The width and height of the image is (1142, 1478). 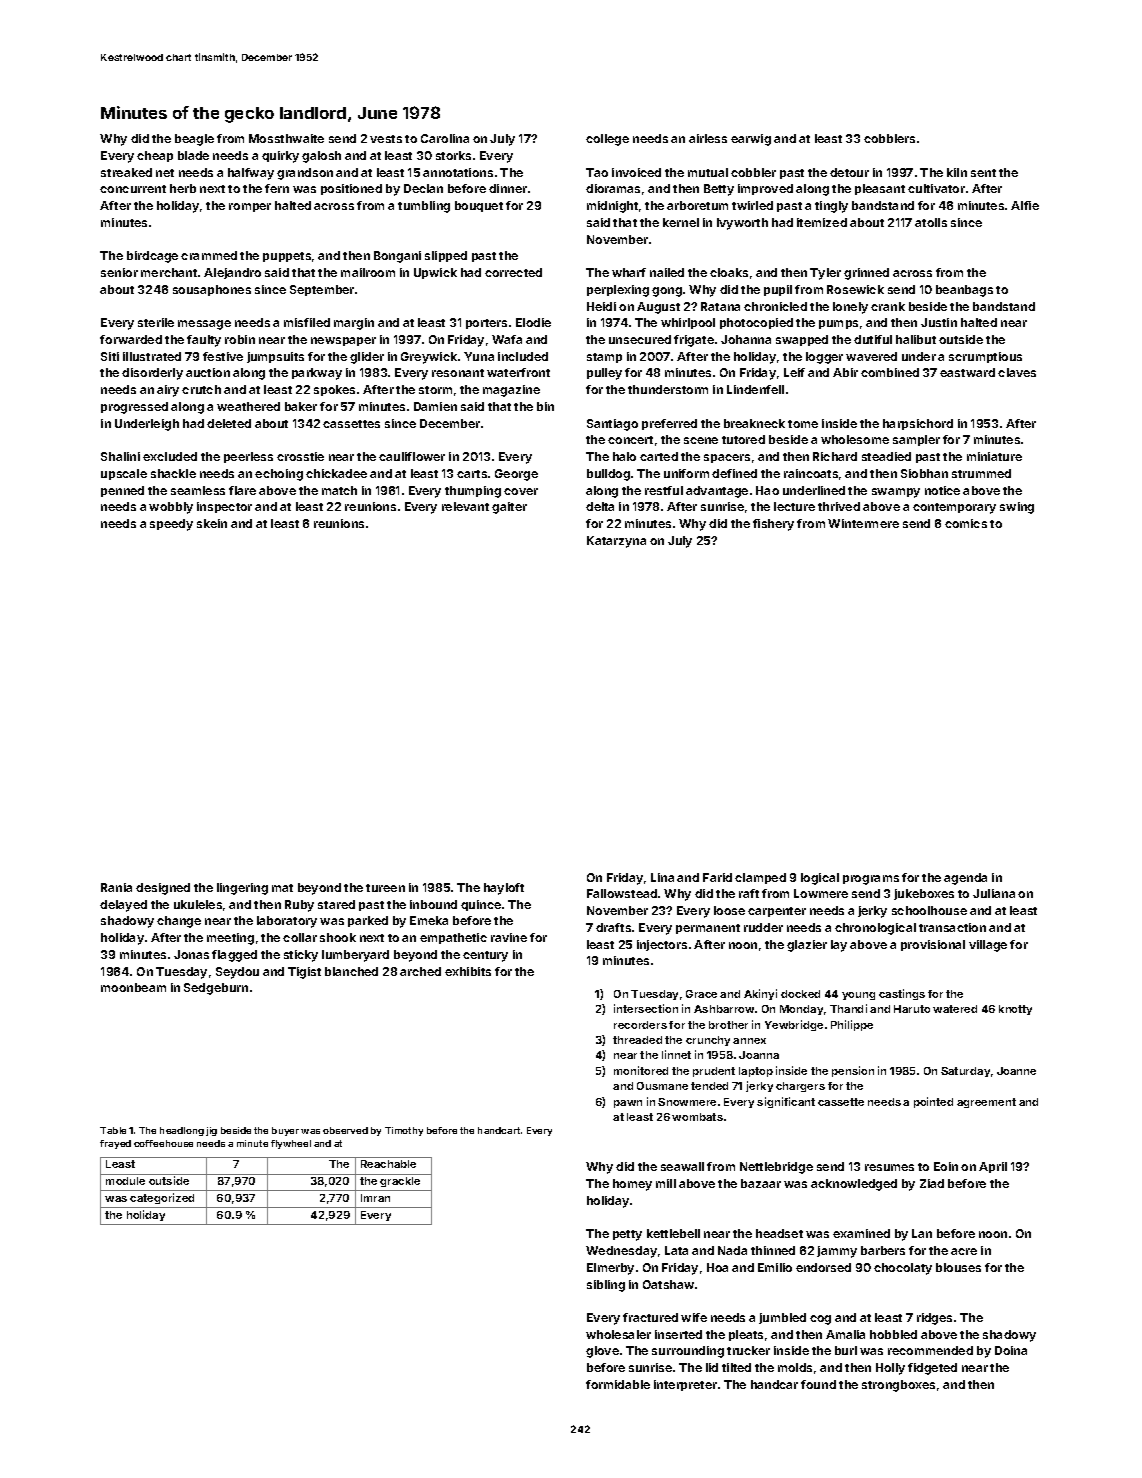 What do you see at coordinates (616, 542) in the image?
I see `Katarzyna` at bounding box center [616, 542].
